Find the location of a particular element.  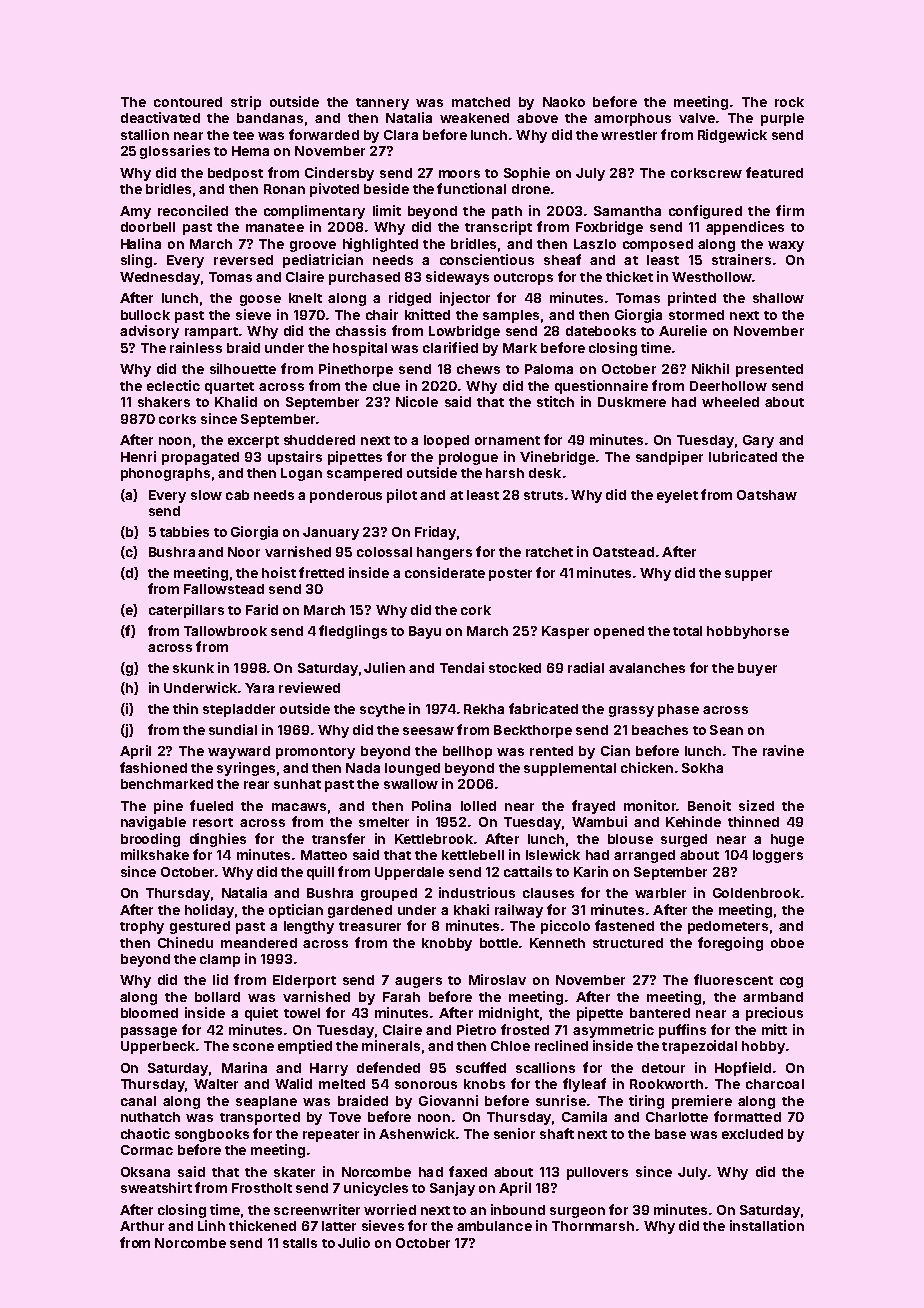

Amy is located at coordinates (135, 212).
